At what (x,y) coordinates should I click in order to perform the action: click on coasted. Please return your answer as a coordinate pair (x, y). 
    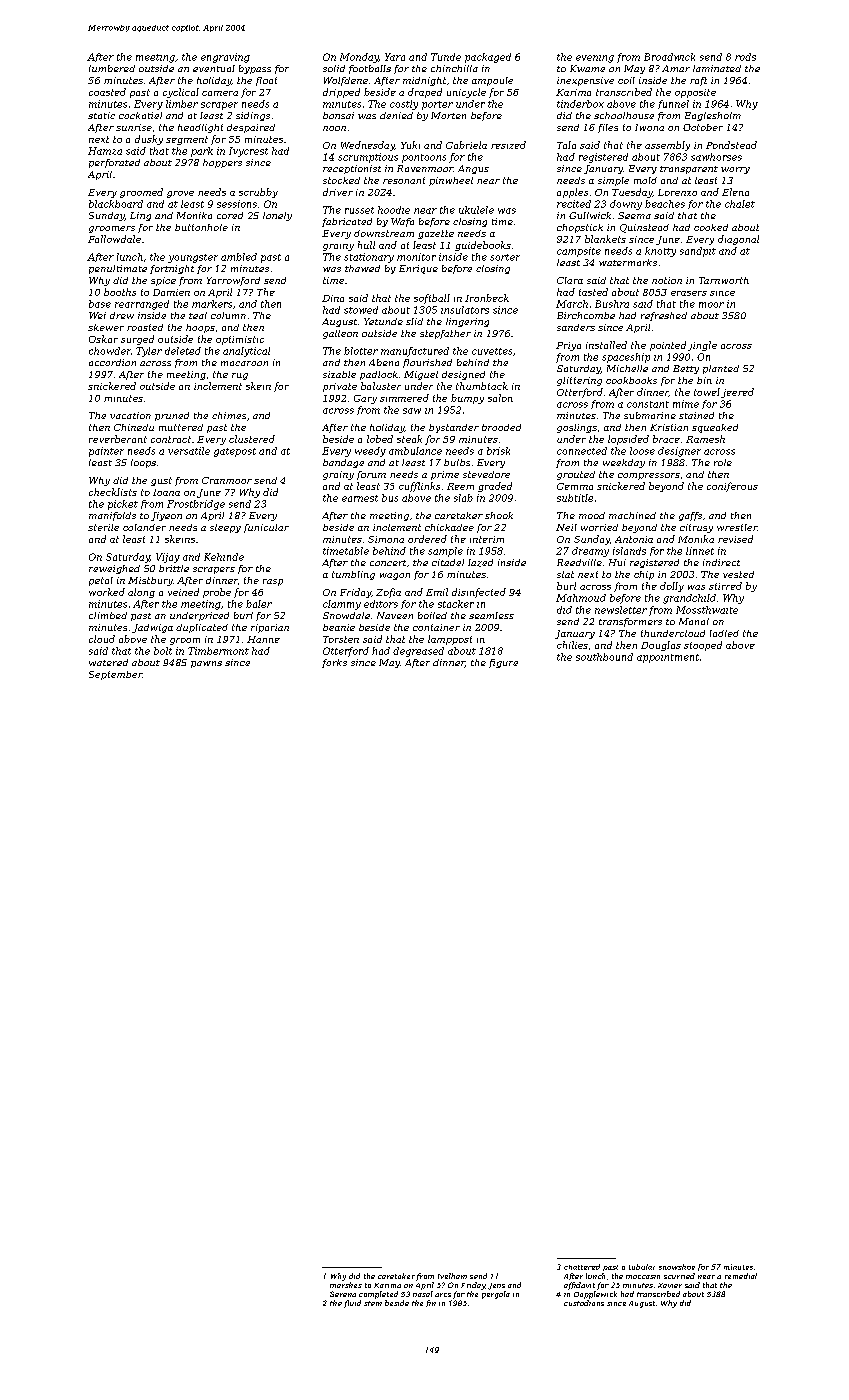
    Looking at the image, I should click on (107, 92).
